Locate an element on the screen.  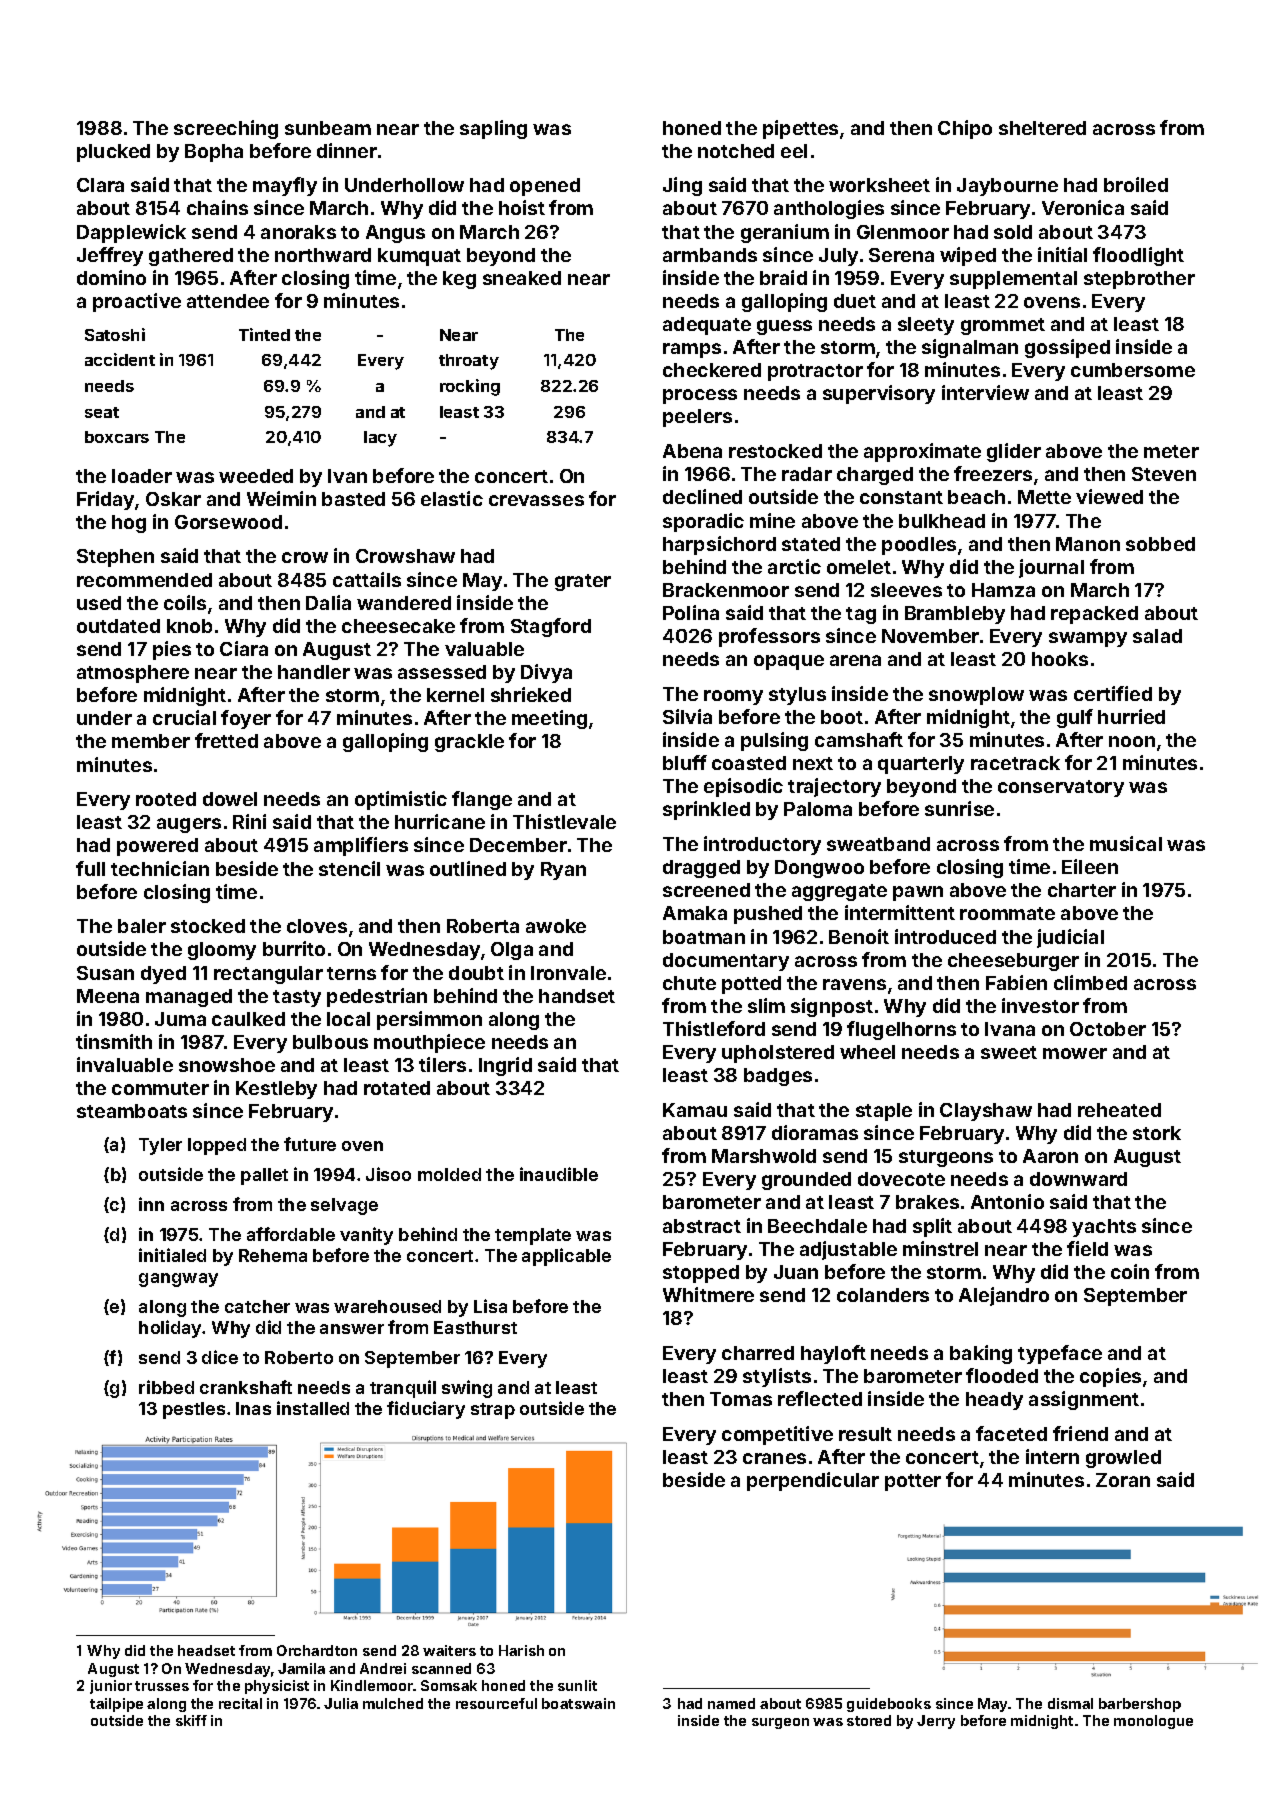
roomy is located at coordinates (733, 697).
